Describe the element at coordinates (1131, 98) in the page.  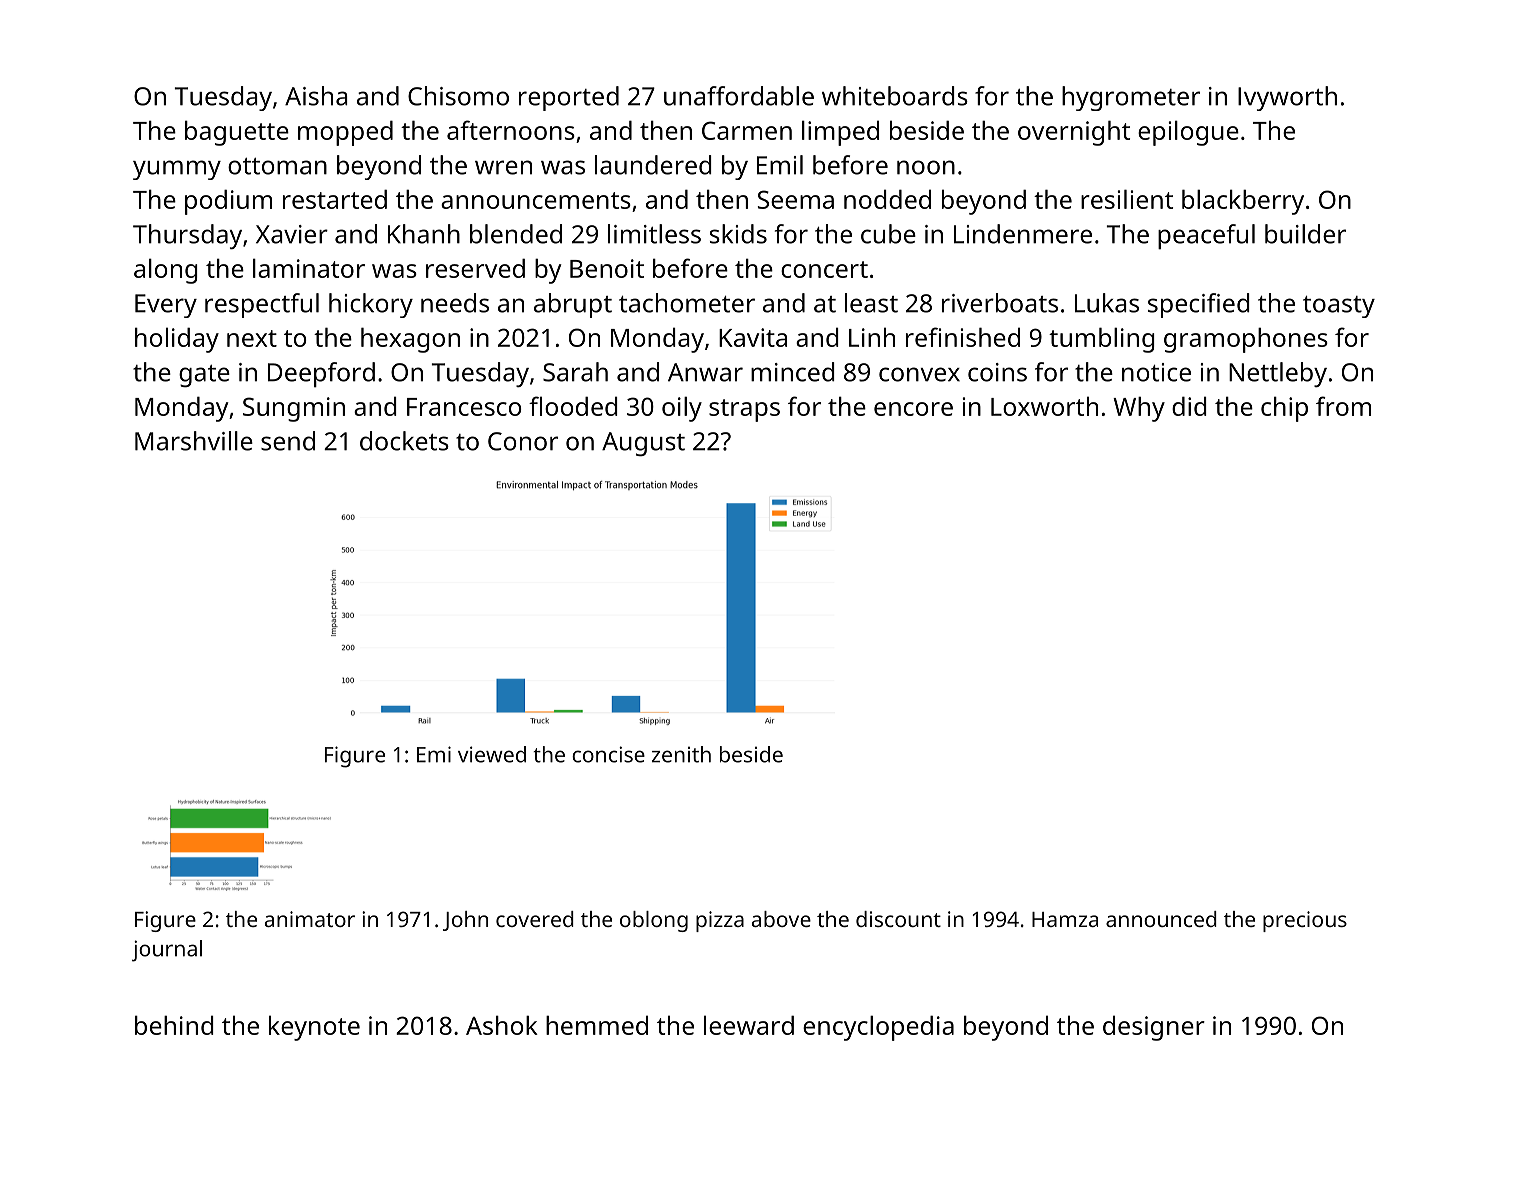
I see `hygrometer` at that location.
